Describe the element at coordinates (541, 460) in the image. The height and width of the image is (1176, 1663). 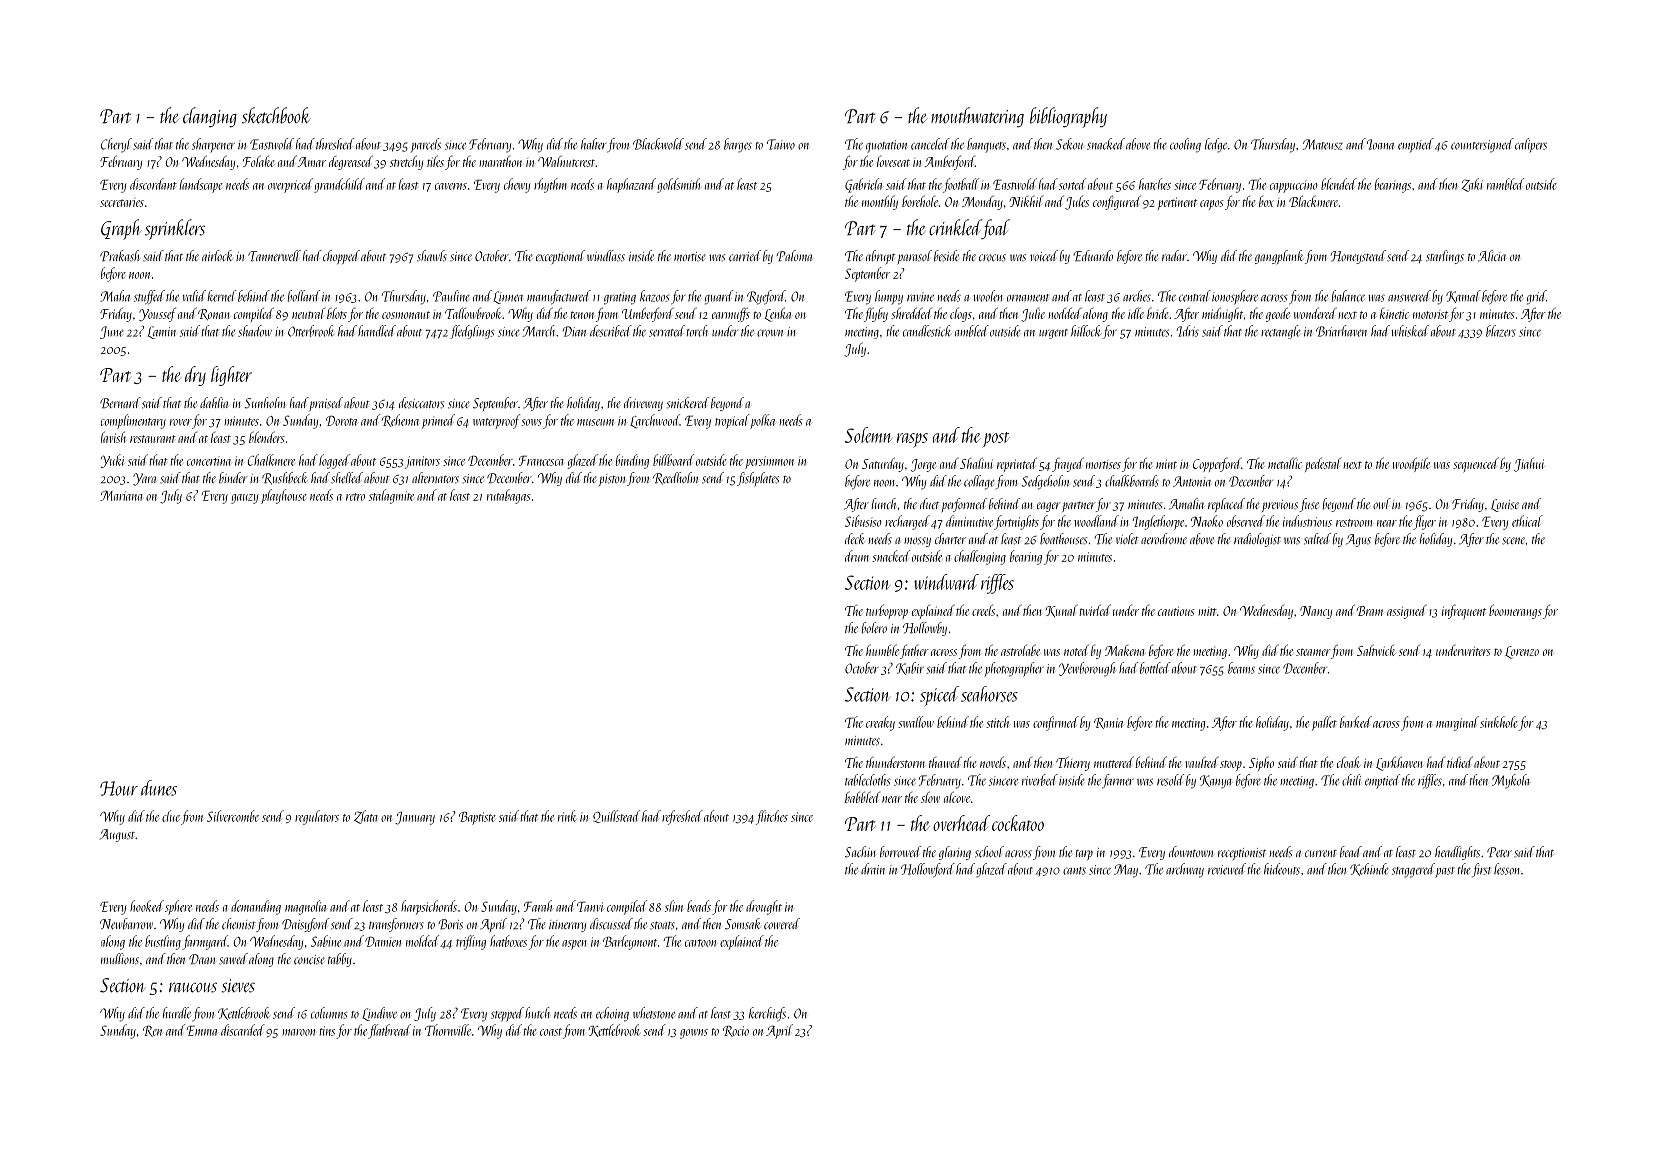
I see `Francesca` at that location.
